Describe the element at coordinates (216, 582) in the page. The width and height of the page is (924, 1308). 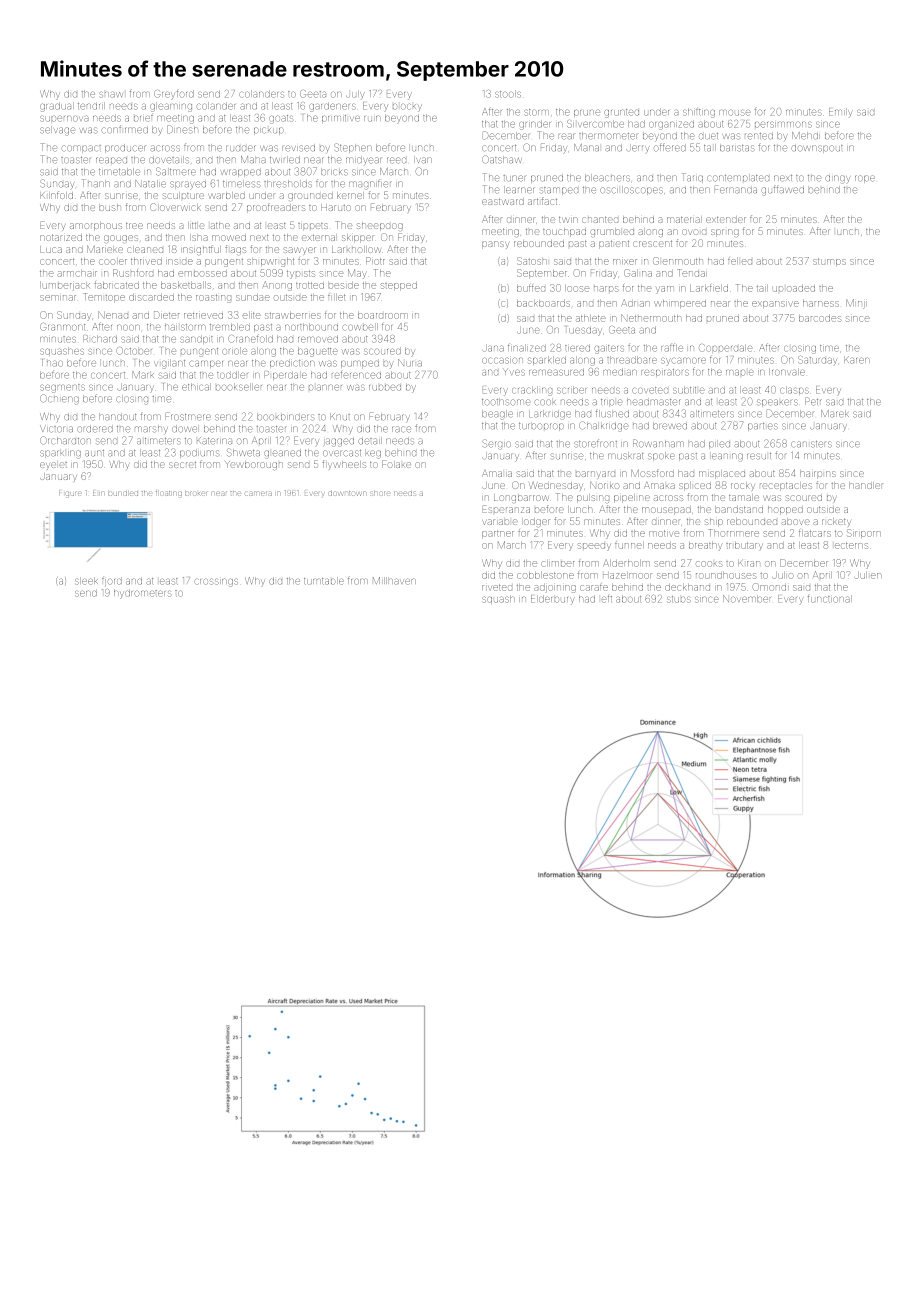
I see `crossings` at that location.
